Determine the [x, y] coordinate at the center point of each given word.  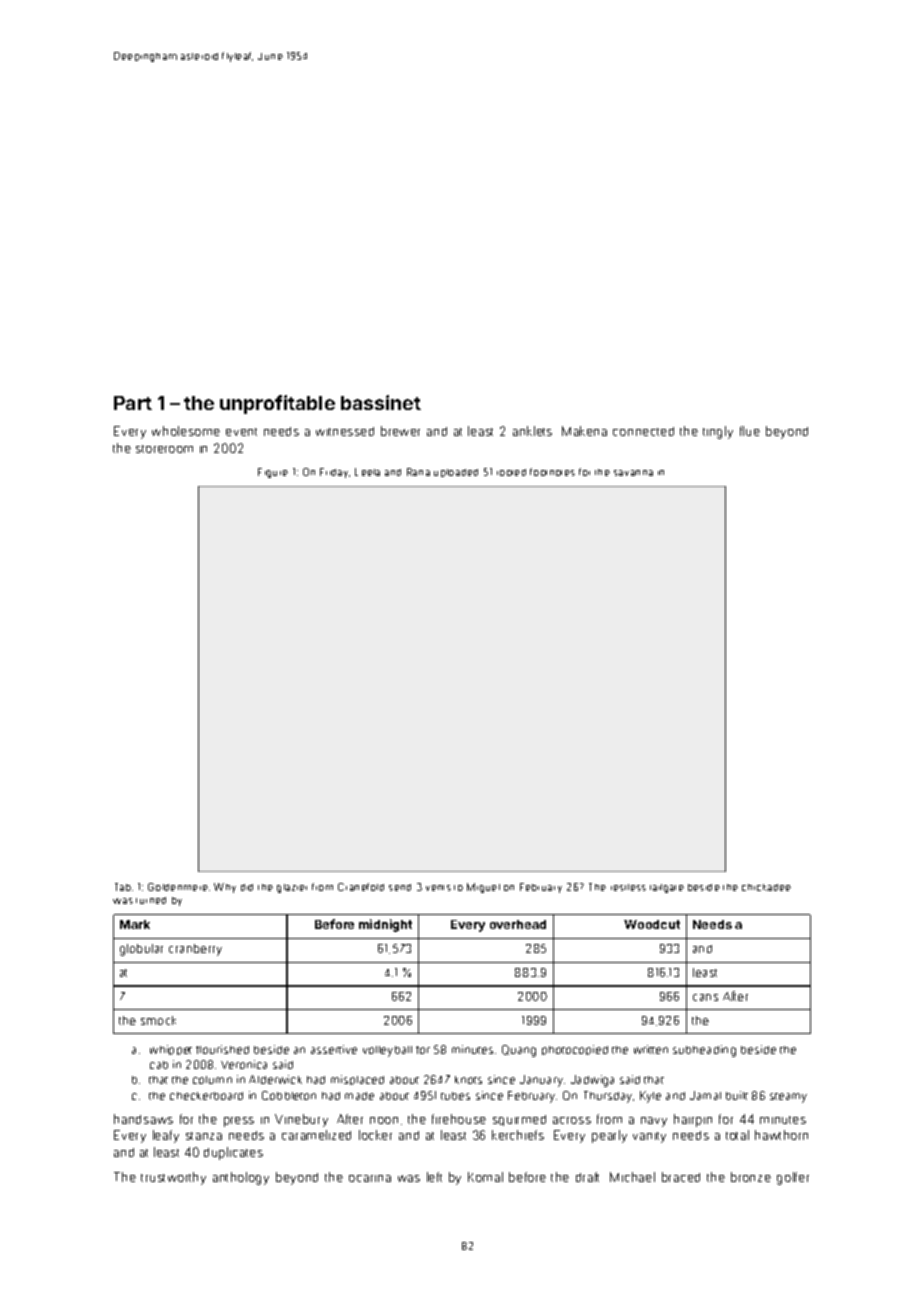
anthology [241, 1178]
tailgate [667, 888]
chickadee [766, 887]
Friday [334, 473]
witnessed [345, 431]
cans [705, 997]
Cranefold [361, 887]
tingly [718, 432]
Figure [273, 473]
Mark [135, 924]
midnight [385, 925]
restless [628, 887]
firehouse [459, 1119]
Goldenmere [178, 887]
